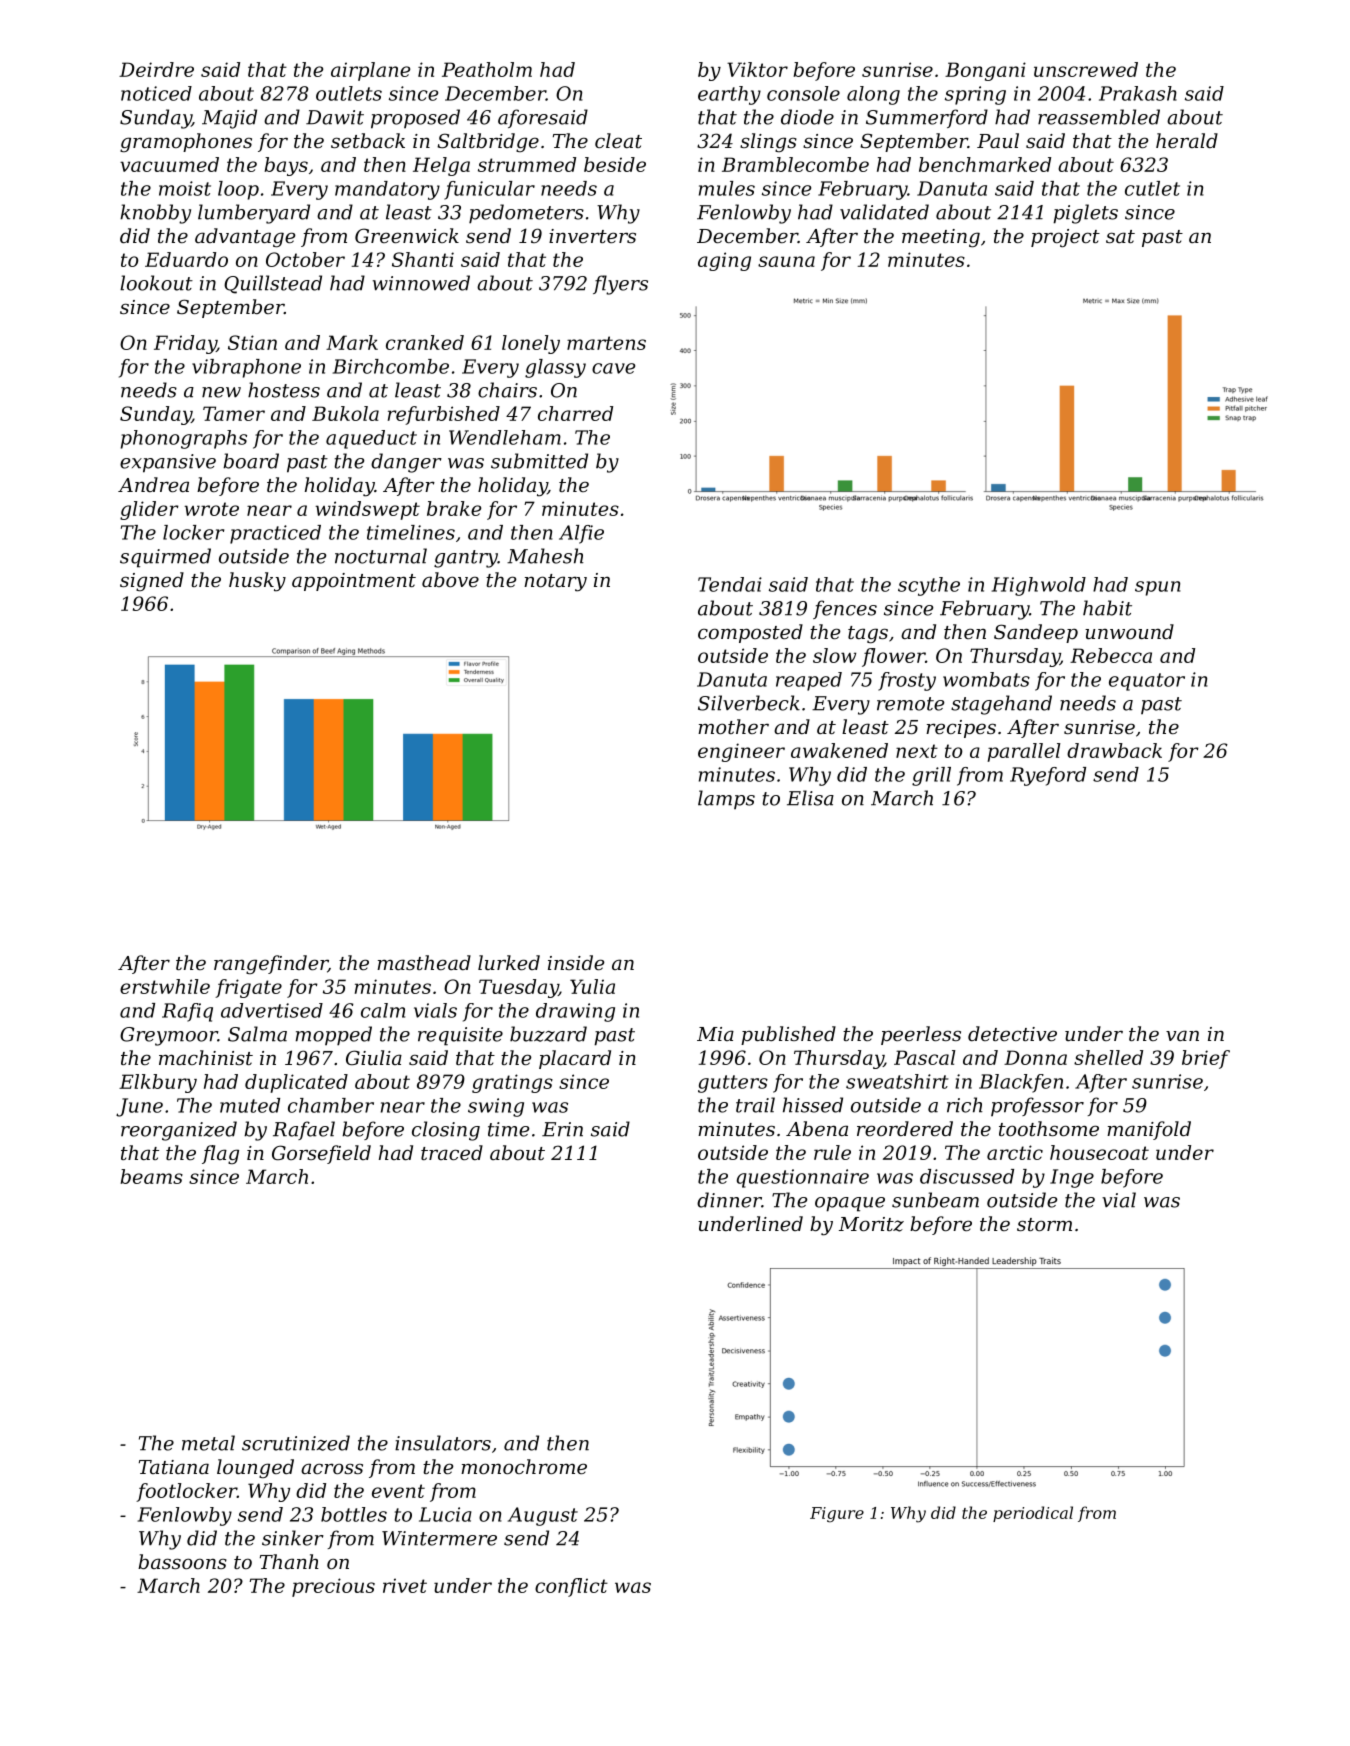 This screenshot has width=1350, height=1746. What do you see at coordinates (407, 235) in the screenshot?
I see `Greenwick` at bounding box center [407, 235].
